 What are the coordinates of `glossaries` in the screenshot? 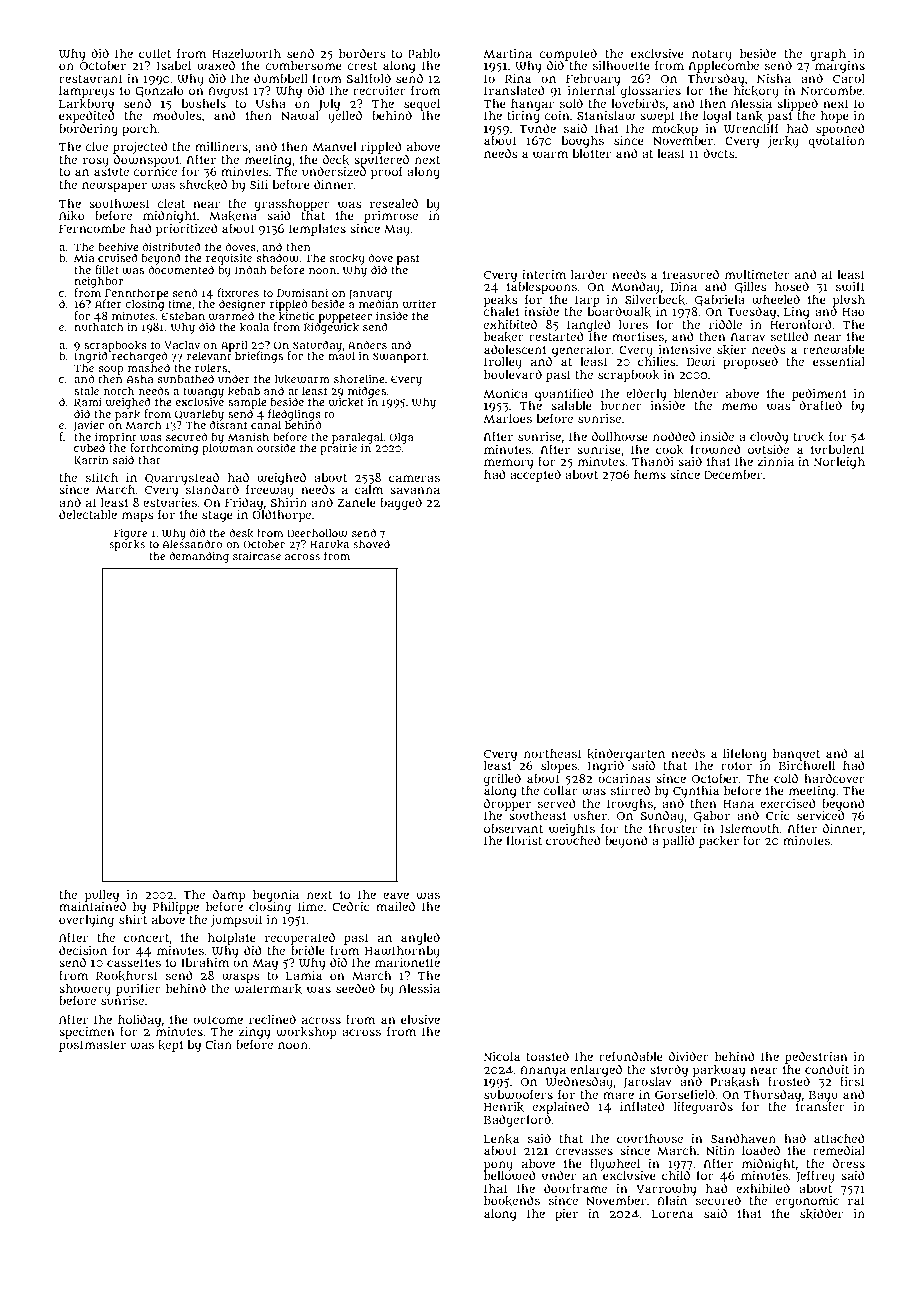 It's located at (651, 92).
